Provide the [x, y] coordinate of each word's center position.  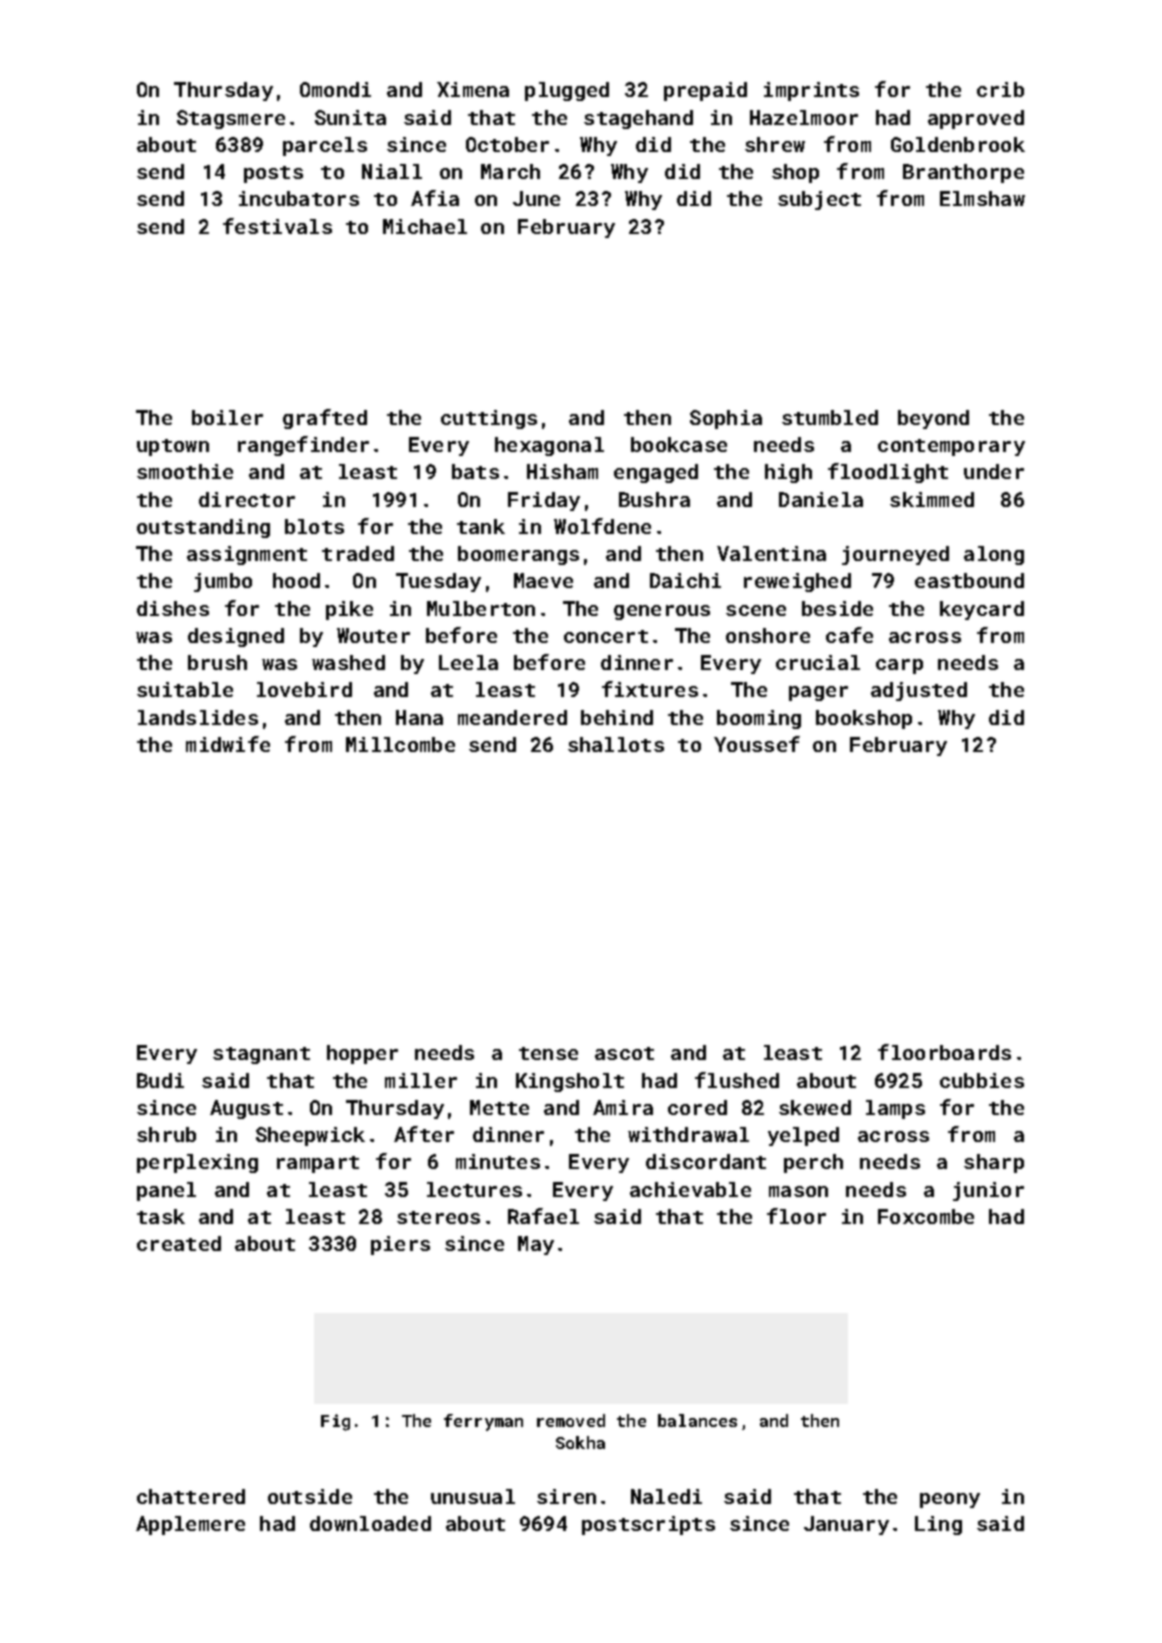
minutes [498, 1161]
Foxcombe [926, 1216]
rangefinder [303, 446]
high [788, 473]
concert [606, 636]
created [179, 1243]
